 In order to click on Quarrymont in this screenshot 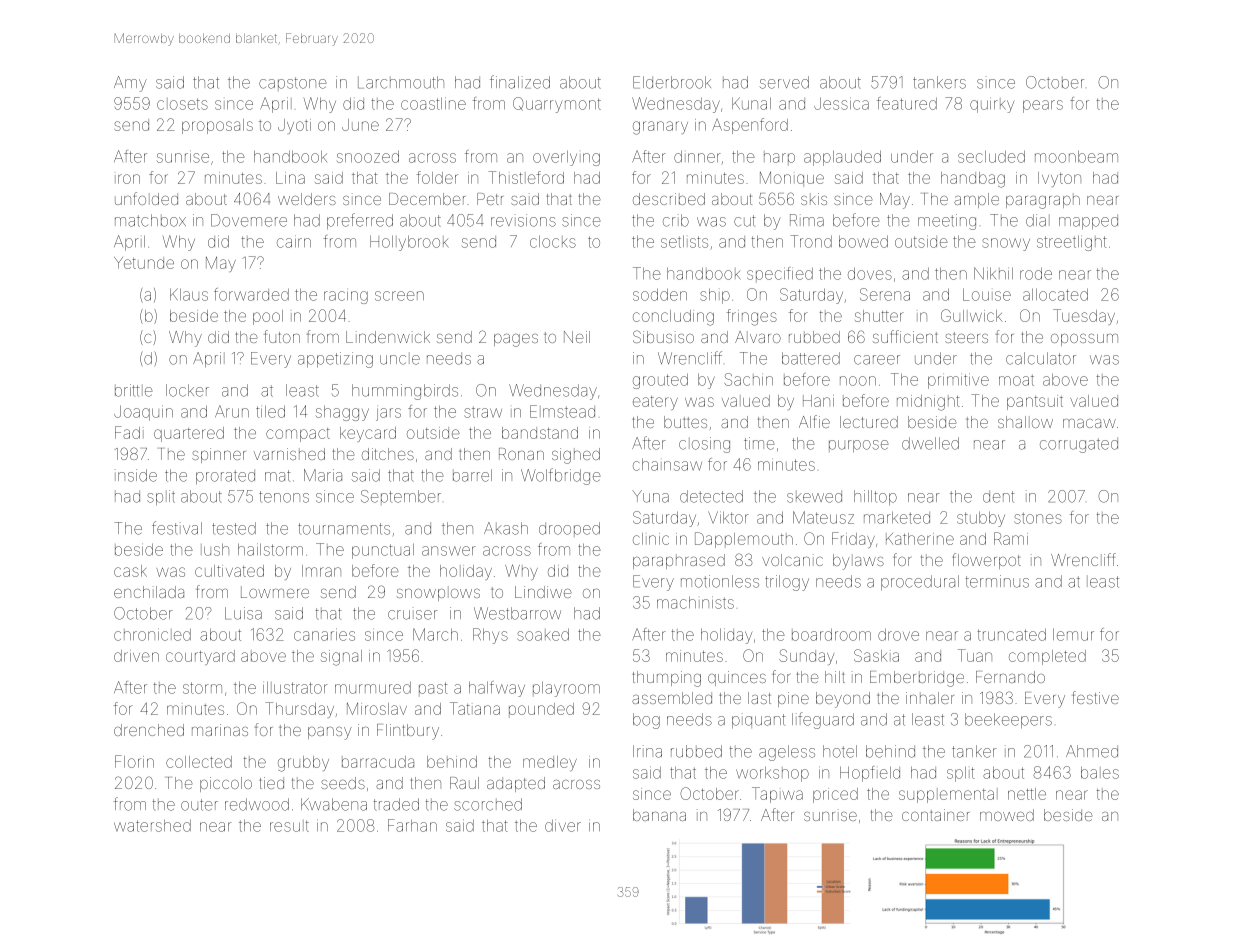, I will do `click(557, 105)`.
